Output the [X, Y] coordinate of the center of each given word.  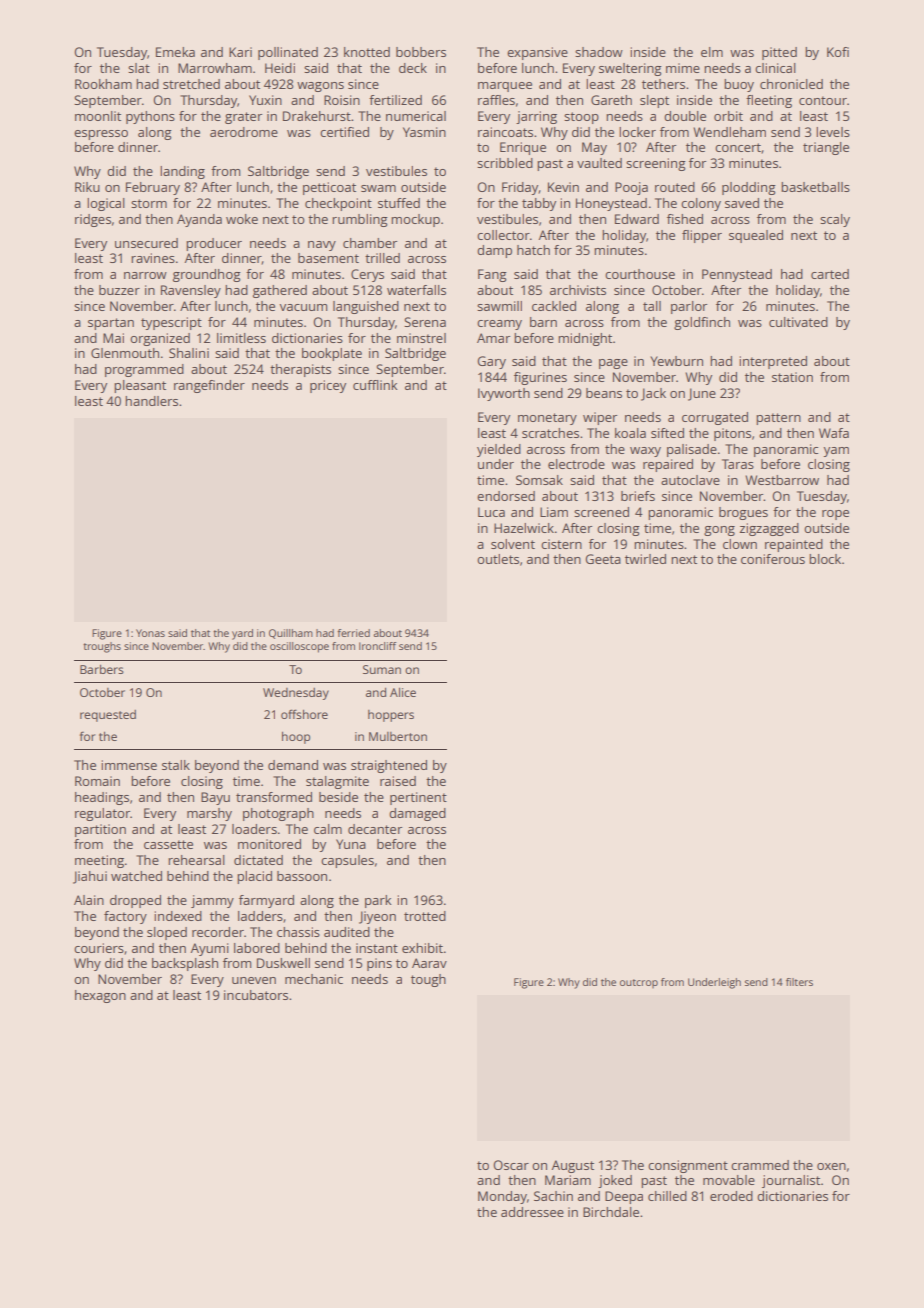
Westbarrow [782, 480]
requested [108, 716]
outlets [498, 559]
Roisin [342, 100]
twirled [645, 559]
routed [675, 187]
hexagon [100, 996]
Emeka [175, 52]
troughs [102, 647]
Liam [554, 512]
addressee [532, 1212]
